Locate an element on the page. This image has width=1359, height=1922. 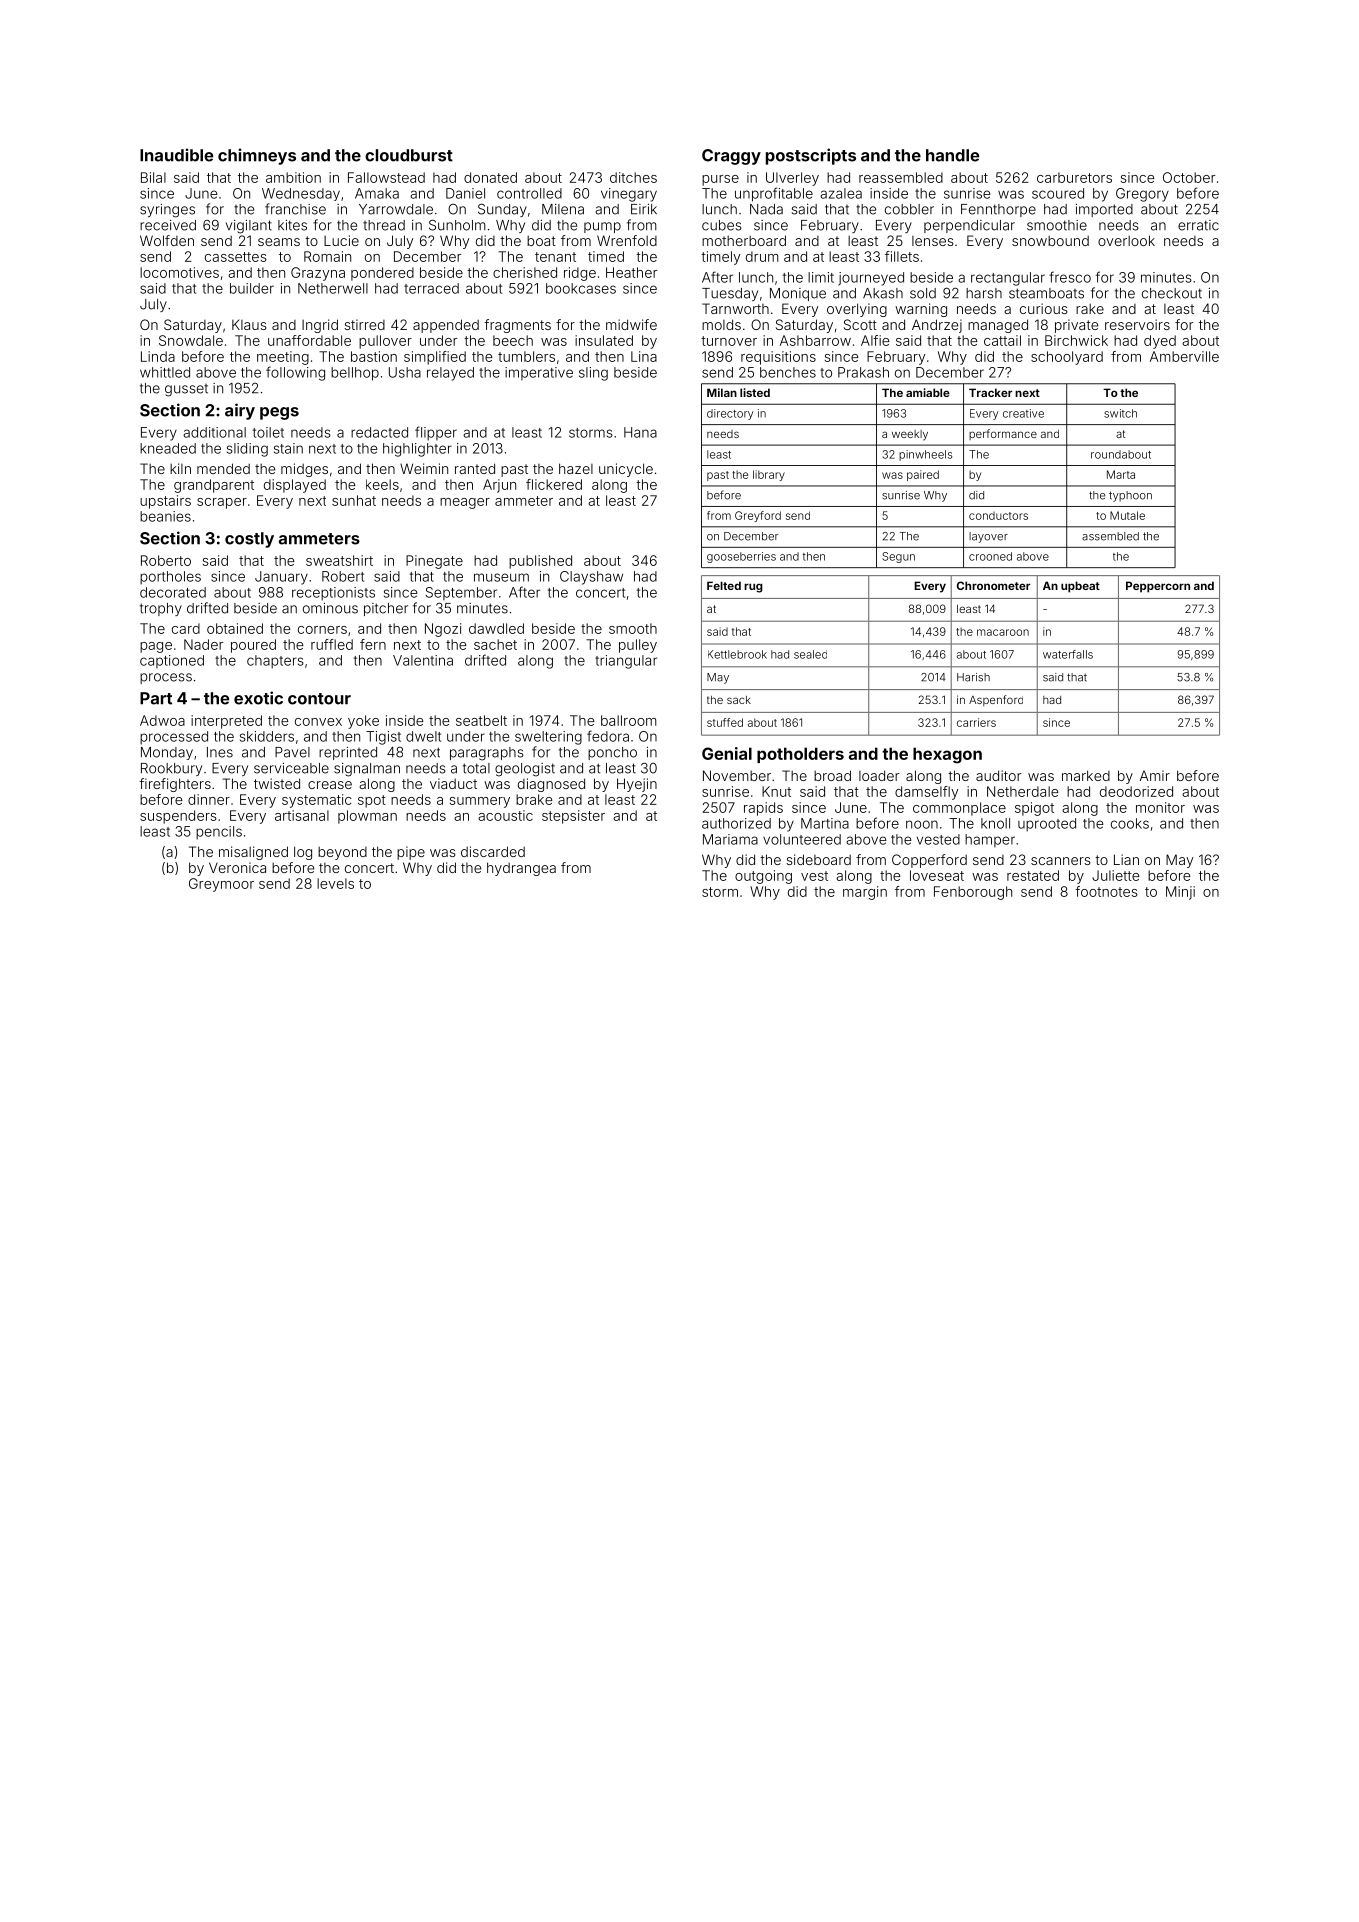
Greymoor is located at coordinates (221, 885).
